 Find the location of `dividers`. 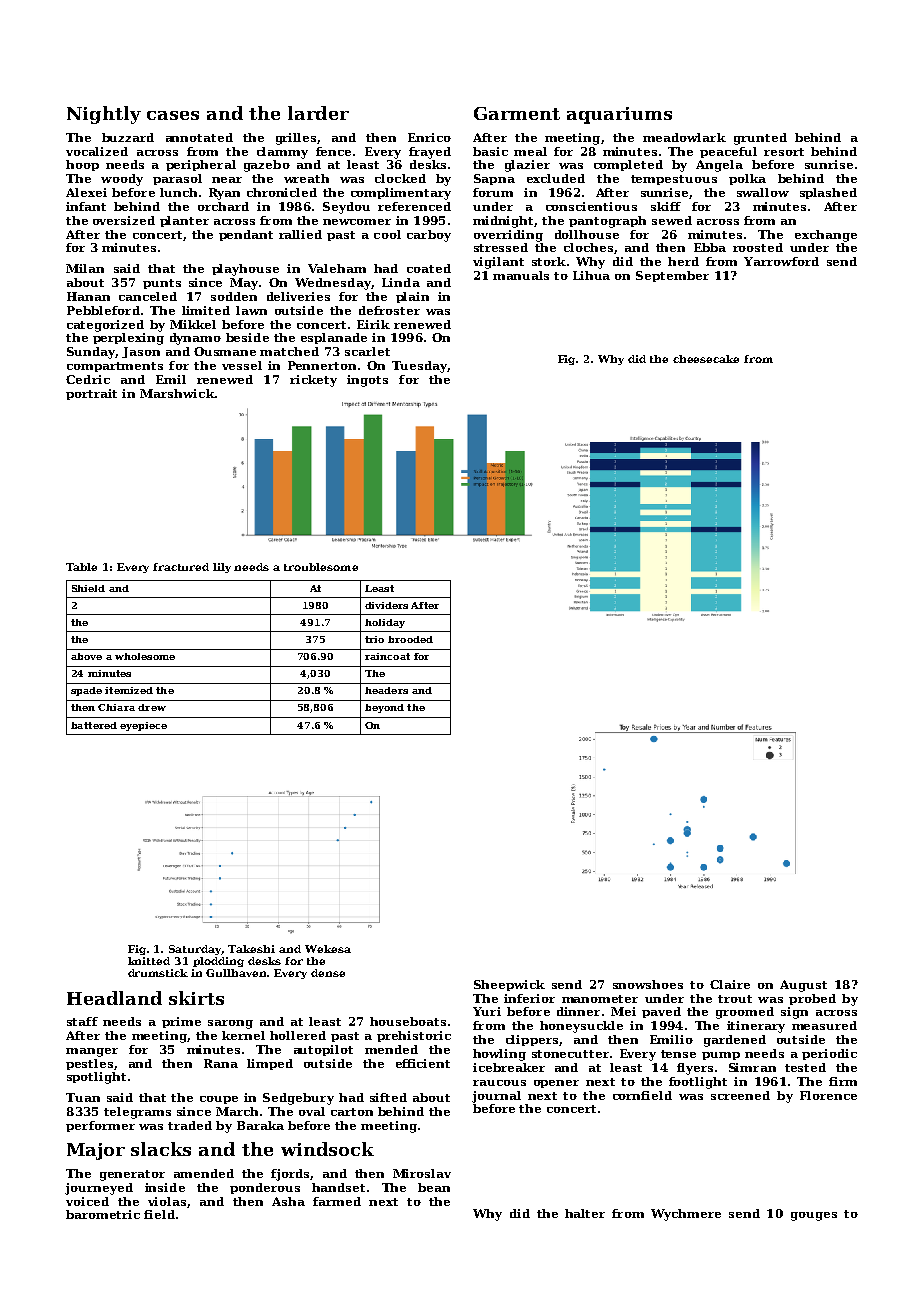

dividers is located at coordinates (386, 605).
